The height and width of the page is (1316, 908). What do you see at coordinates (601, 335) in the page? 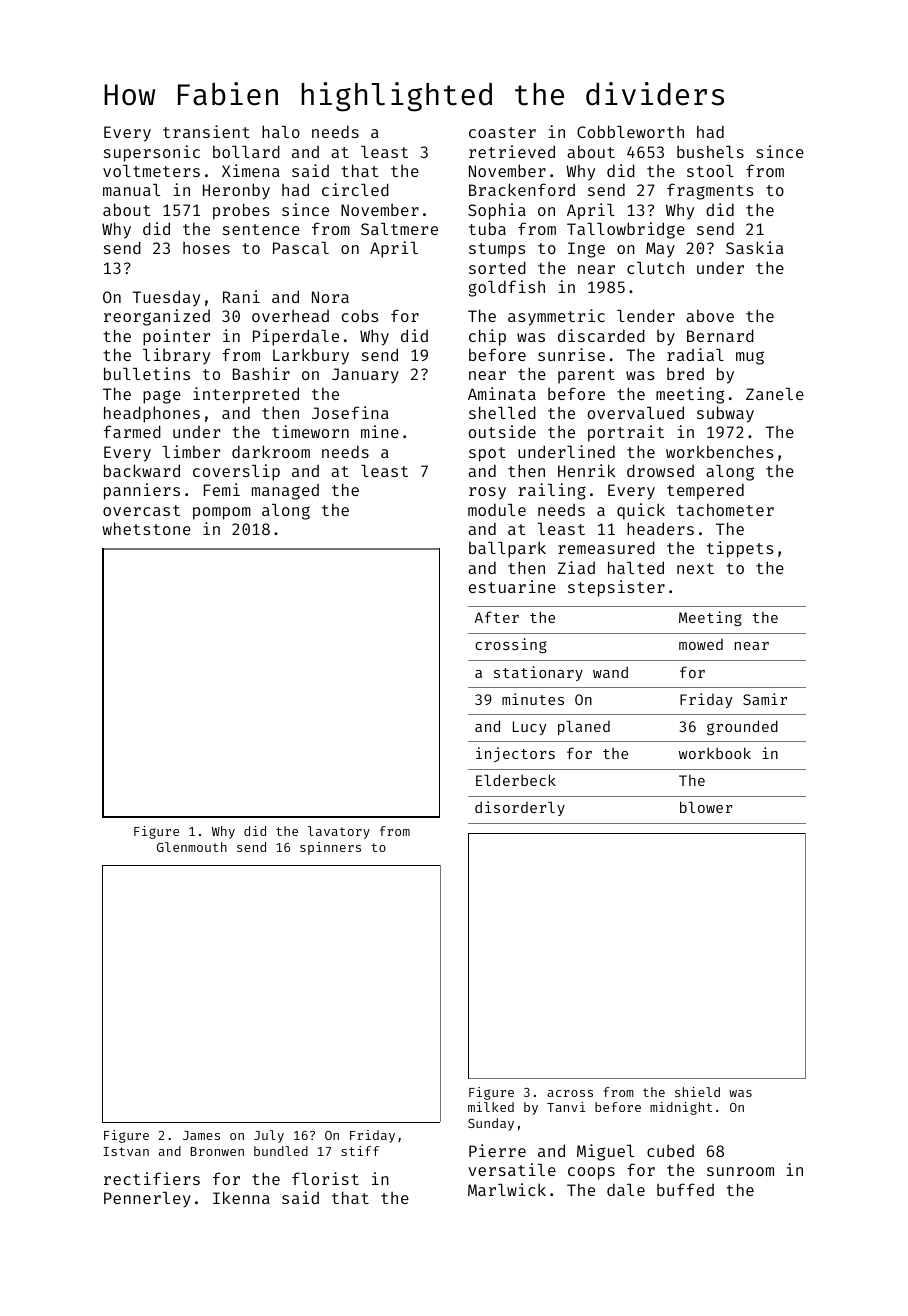
I see `discarded` at bounding box center [601, 335].
